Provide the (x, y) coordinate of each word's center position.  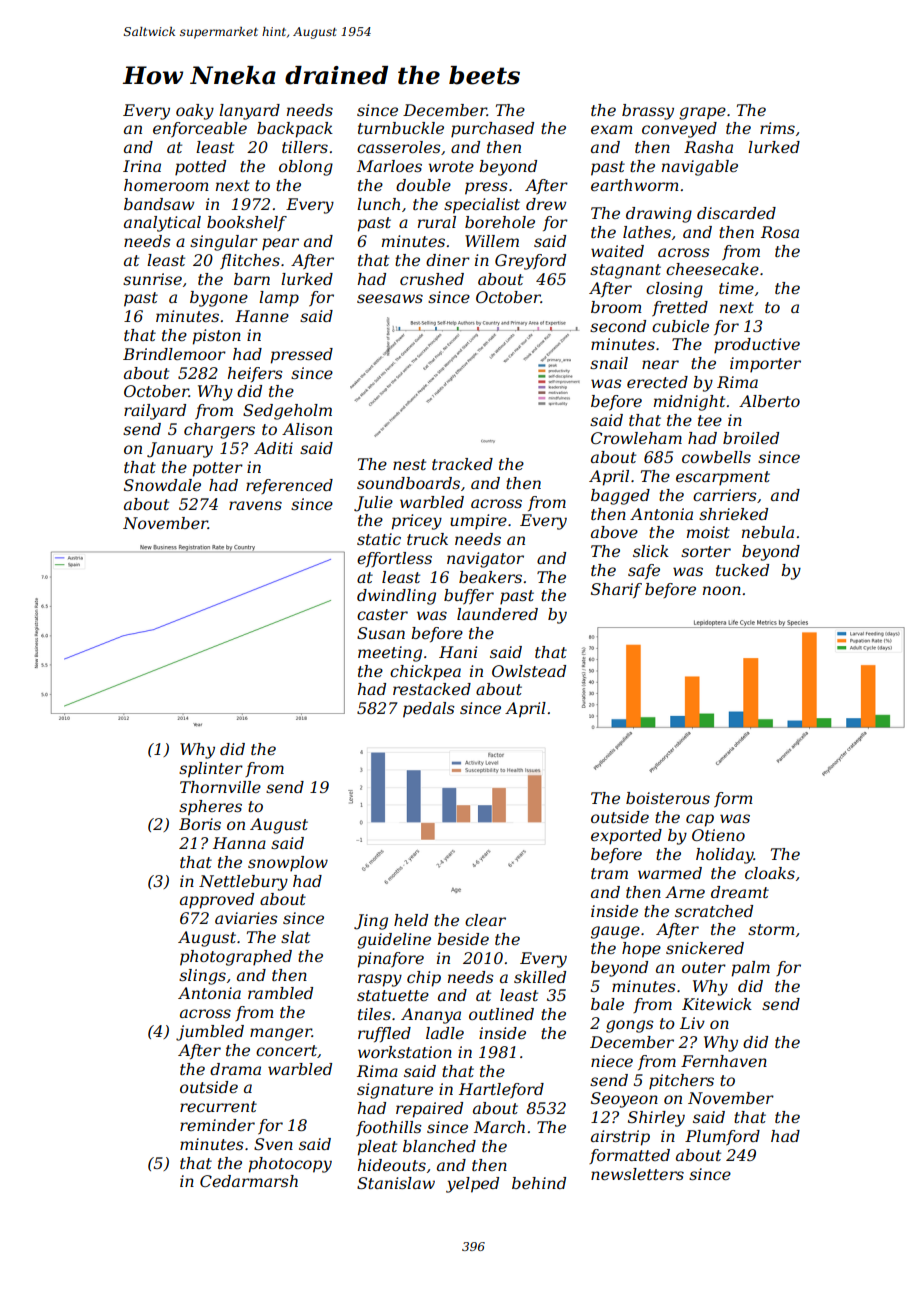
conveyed (679, 130)
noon (722, 590)
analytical (162, 224)
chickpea (425, 673)
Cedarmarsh (249, 1181)
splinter (211, 770)
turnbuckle (401, 128)
